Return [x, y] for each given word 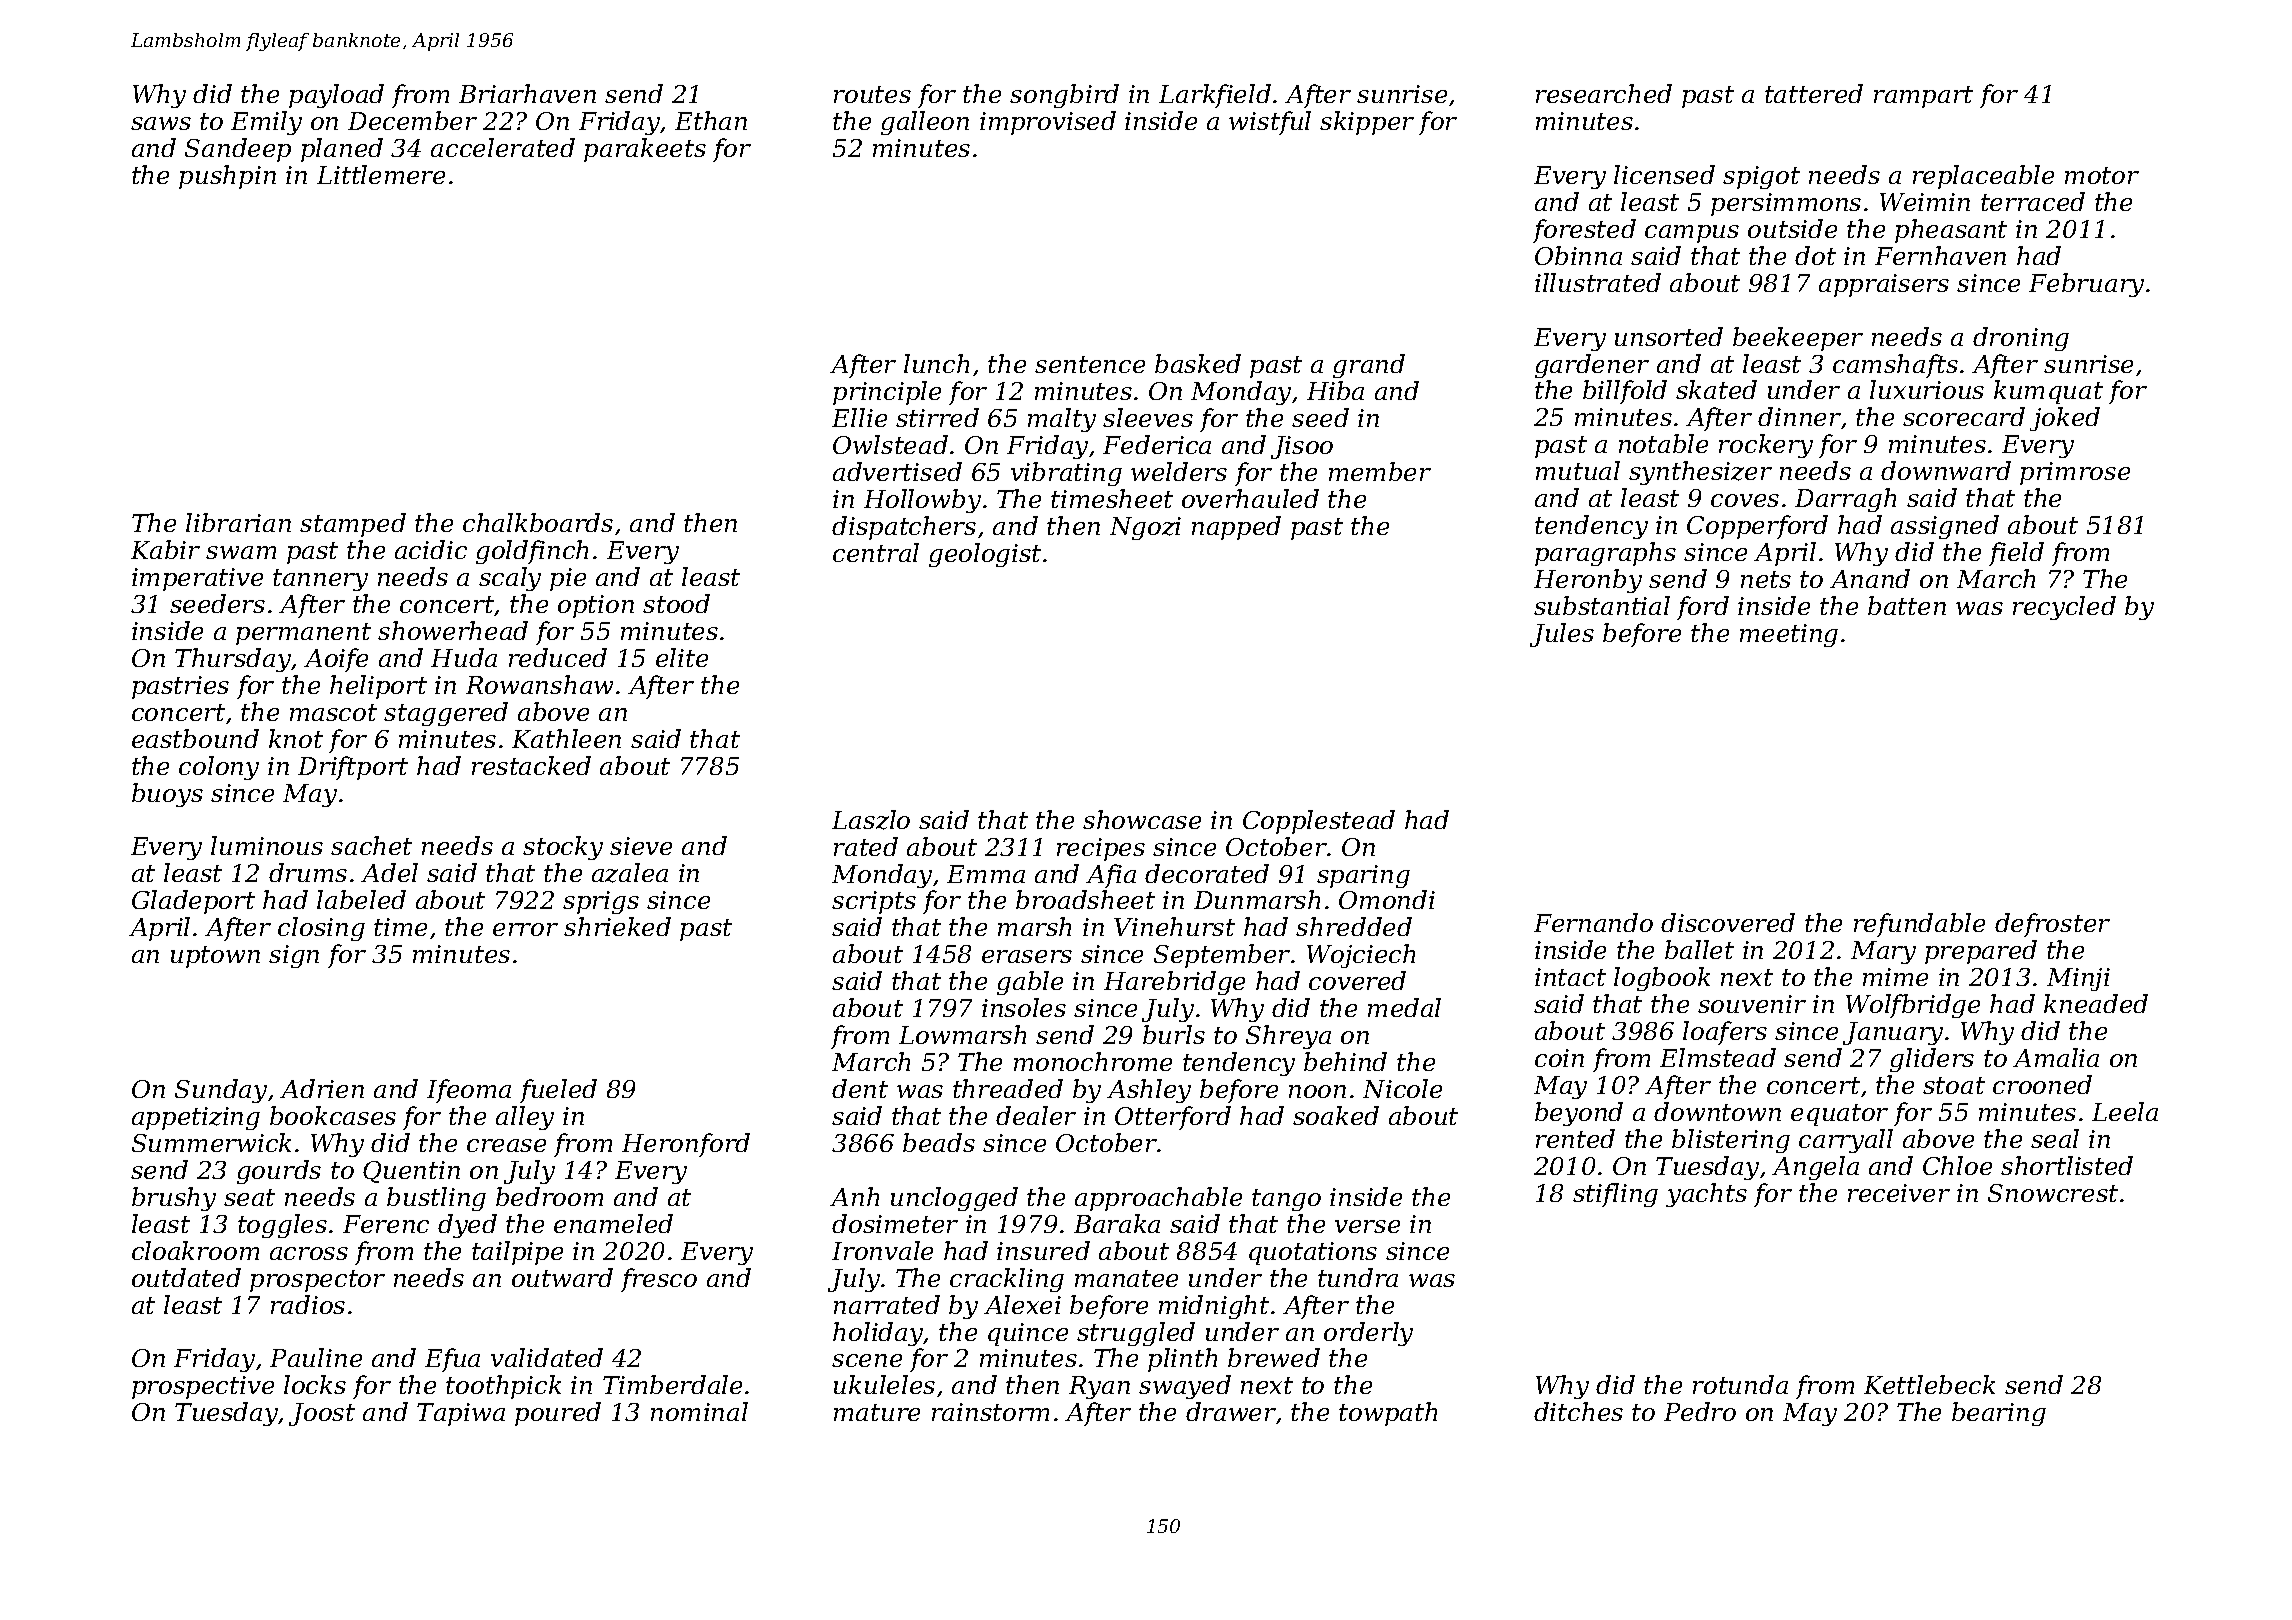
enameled [613, 1223]
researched [1604, 93]
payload [336, 96]
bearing [1999, 1414]
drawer [1231, 1411]
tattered [1814, 93]
